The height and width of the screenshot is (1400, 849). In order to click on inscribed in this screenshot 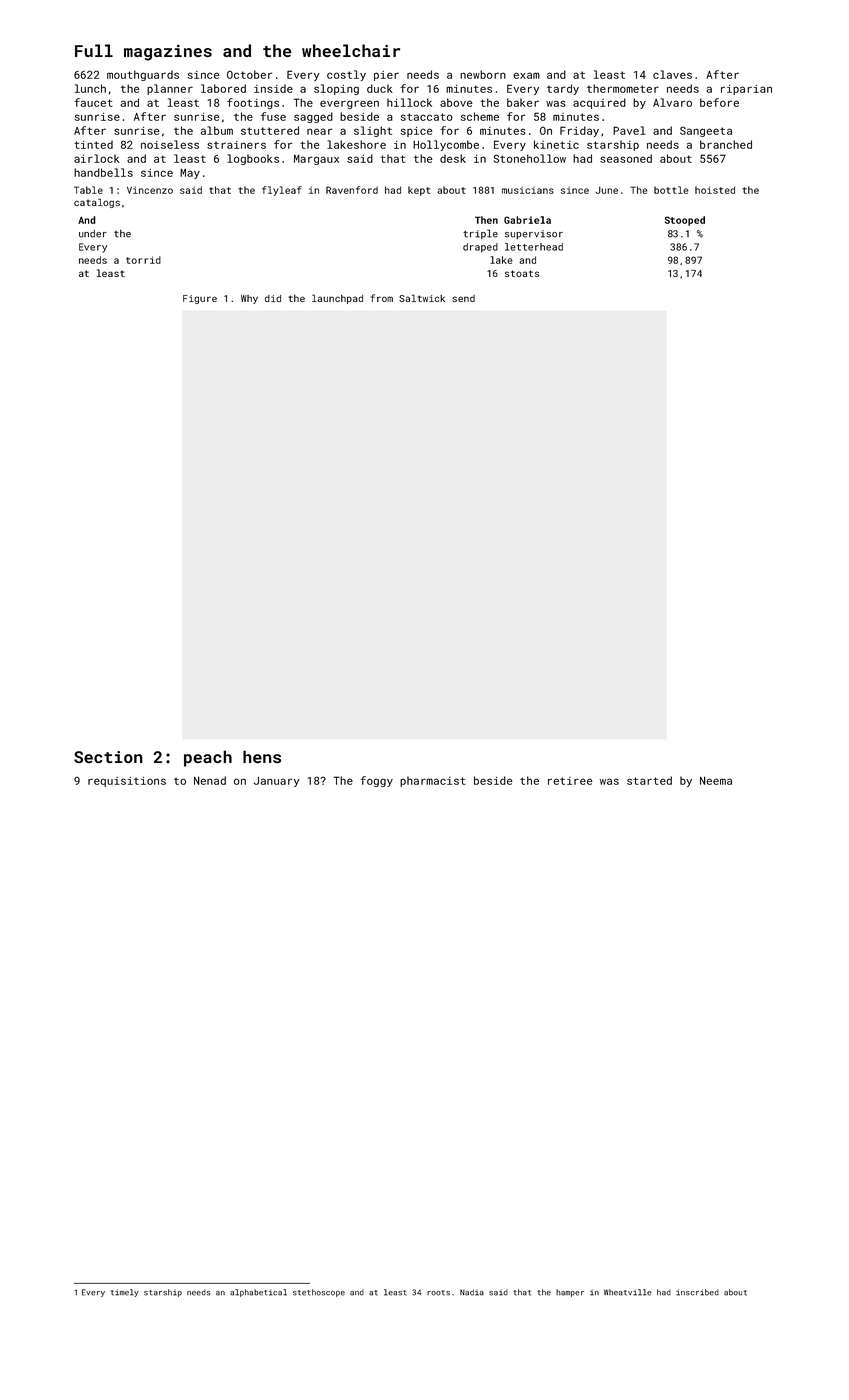, I will do `click(697, 1292)`.
